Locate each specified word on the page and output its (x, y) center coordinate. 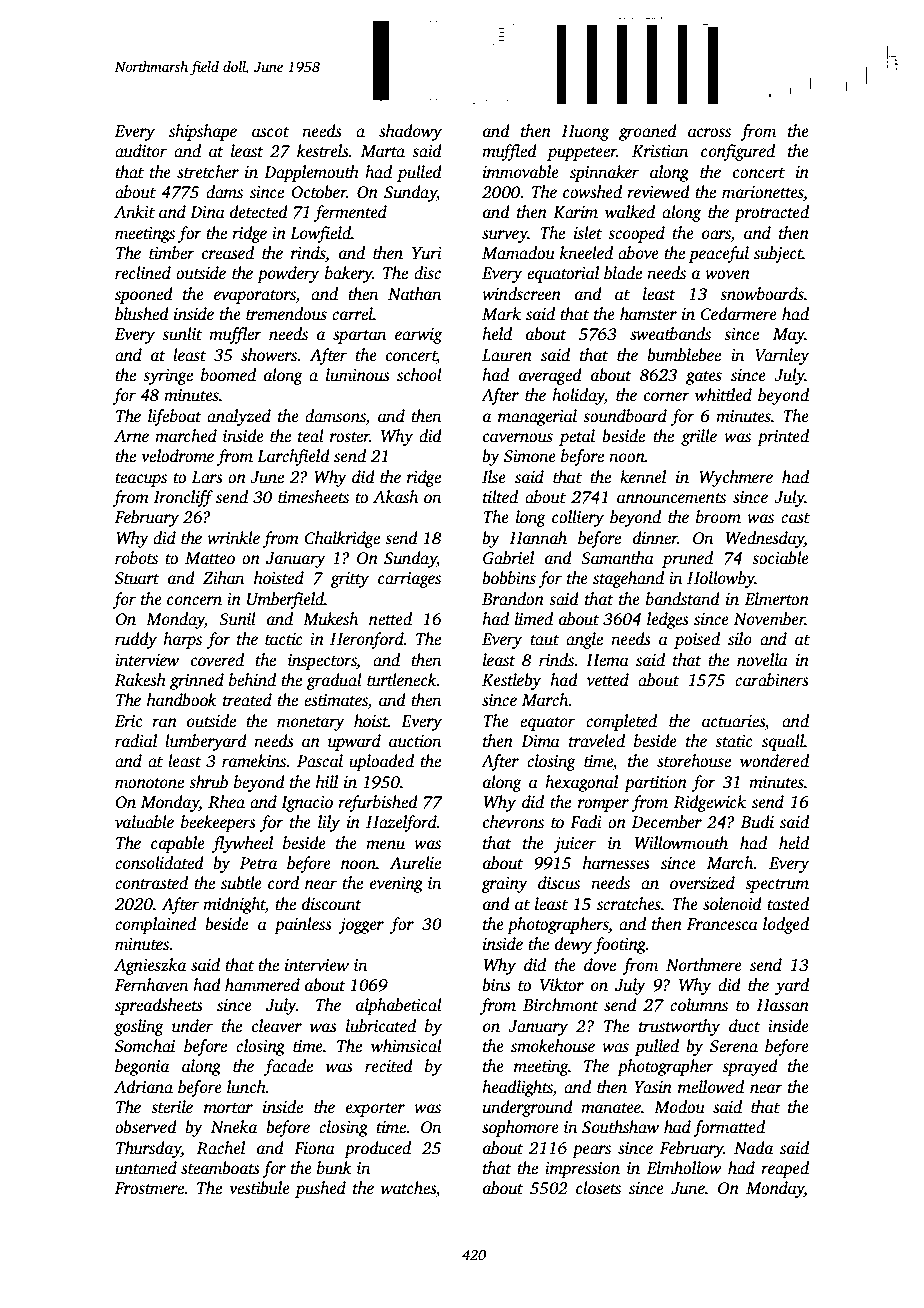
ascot (270, 132)
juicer (575, 845)
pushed (320, 1189)
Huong (585, 133)
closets (598, 1188)
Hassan (782, 1005)
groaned (648, 132)
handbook (182, 700)
